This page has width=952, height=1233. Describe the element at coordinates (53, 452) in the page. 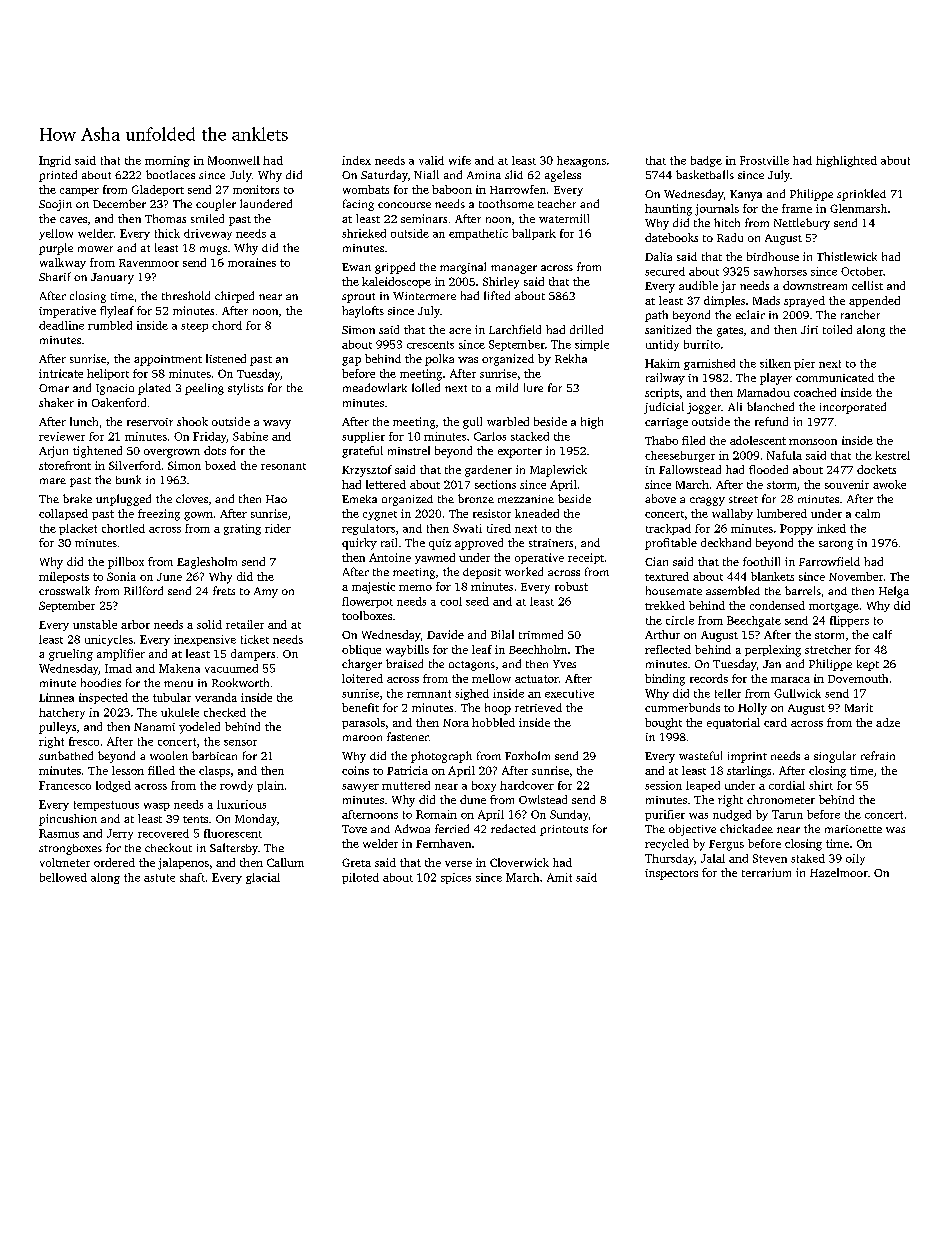

I see `Arjun` at that location.
